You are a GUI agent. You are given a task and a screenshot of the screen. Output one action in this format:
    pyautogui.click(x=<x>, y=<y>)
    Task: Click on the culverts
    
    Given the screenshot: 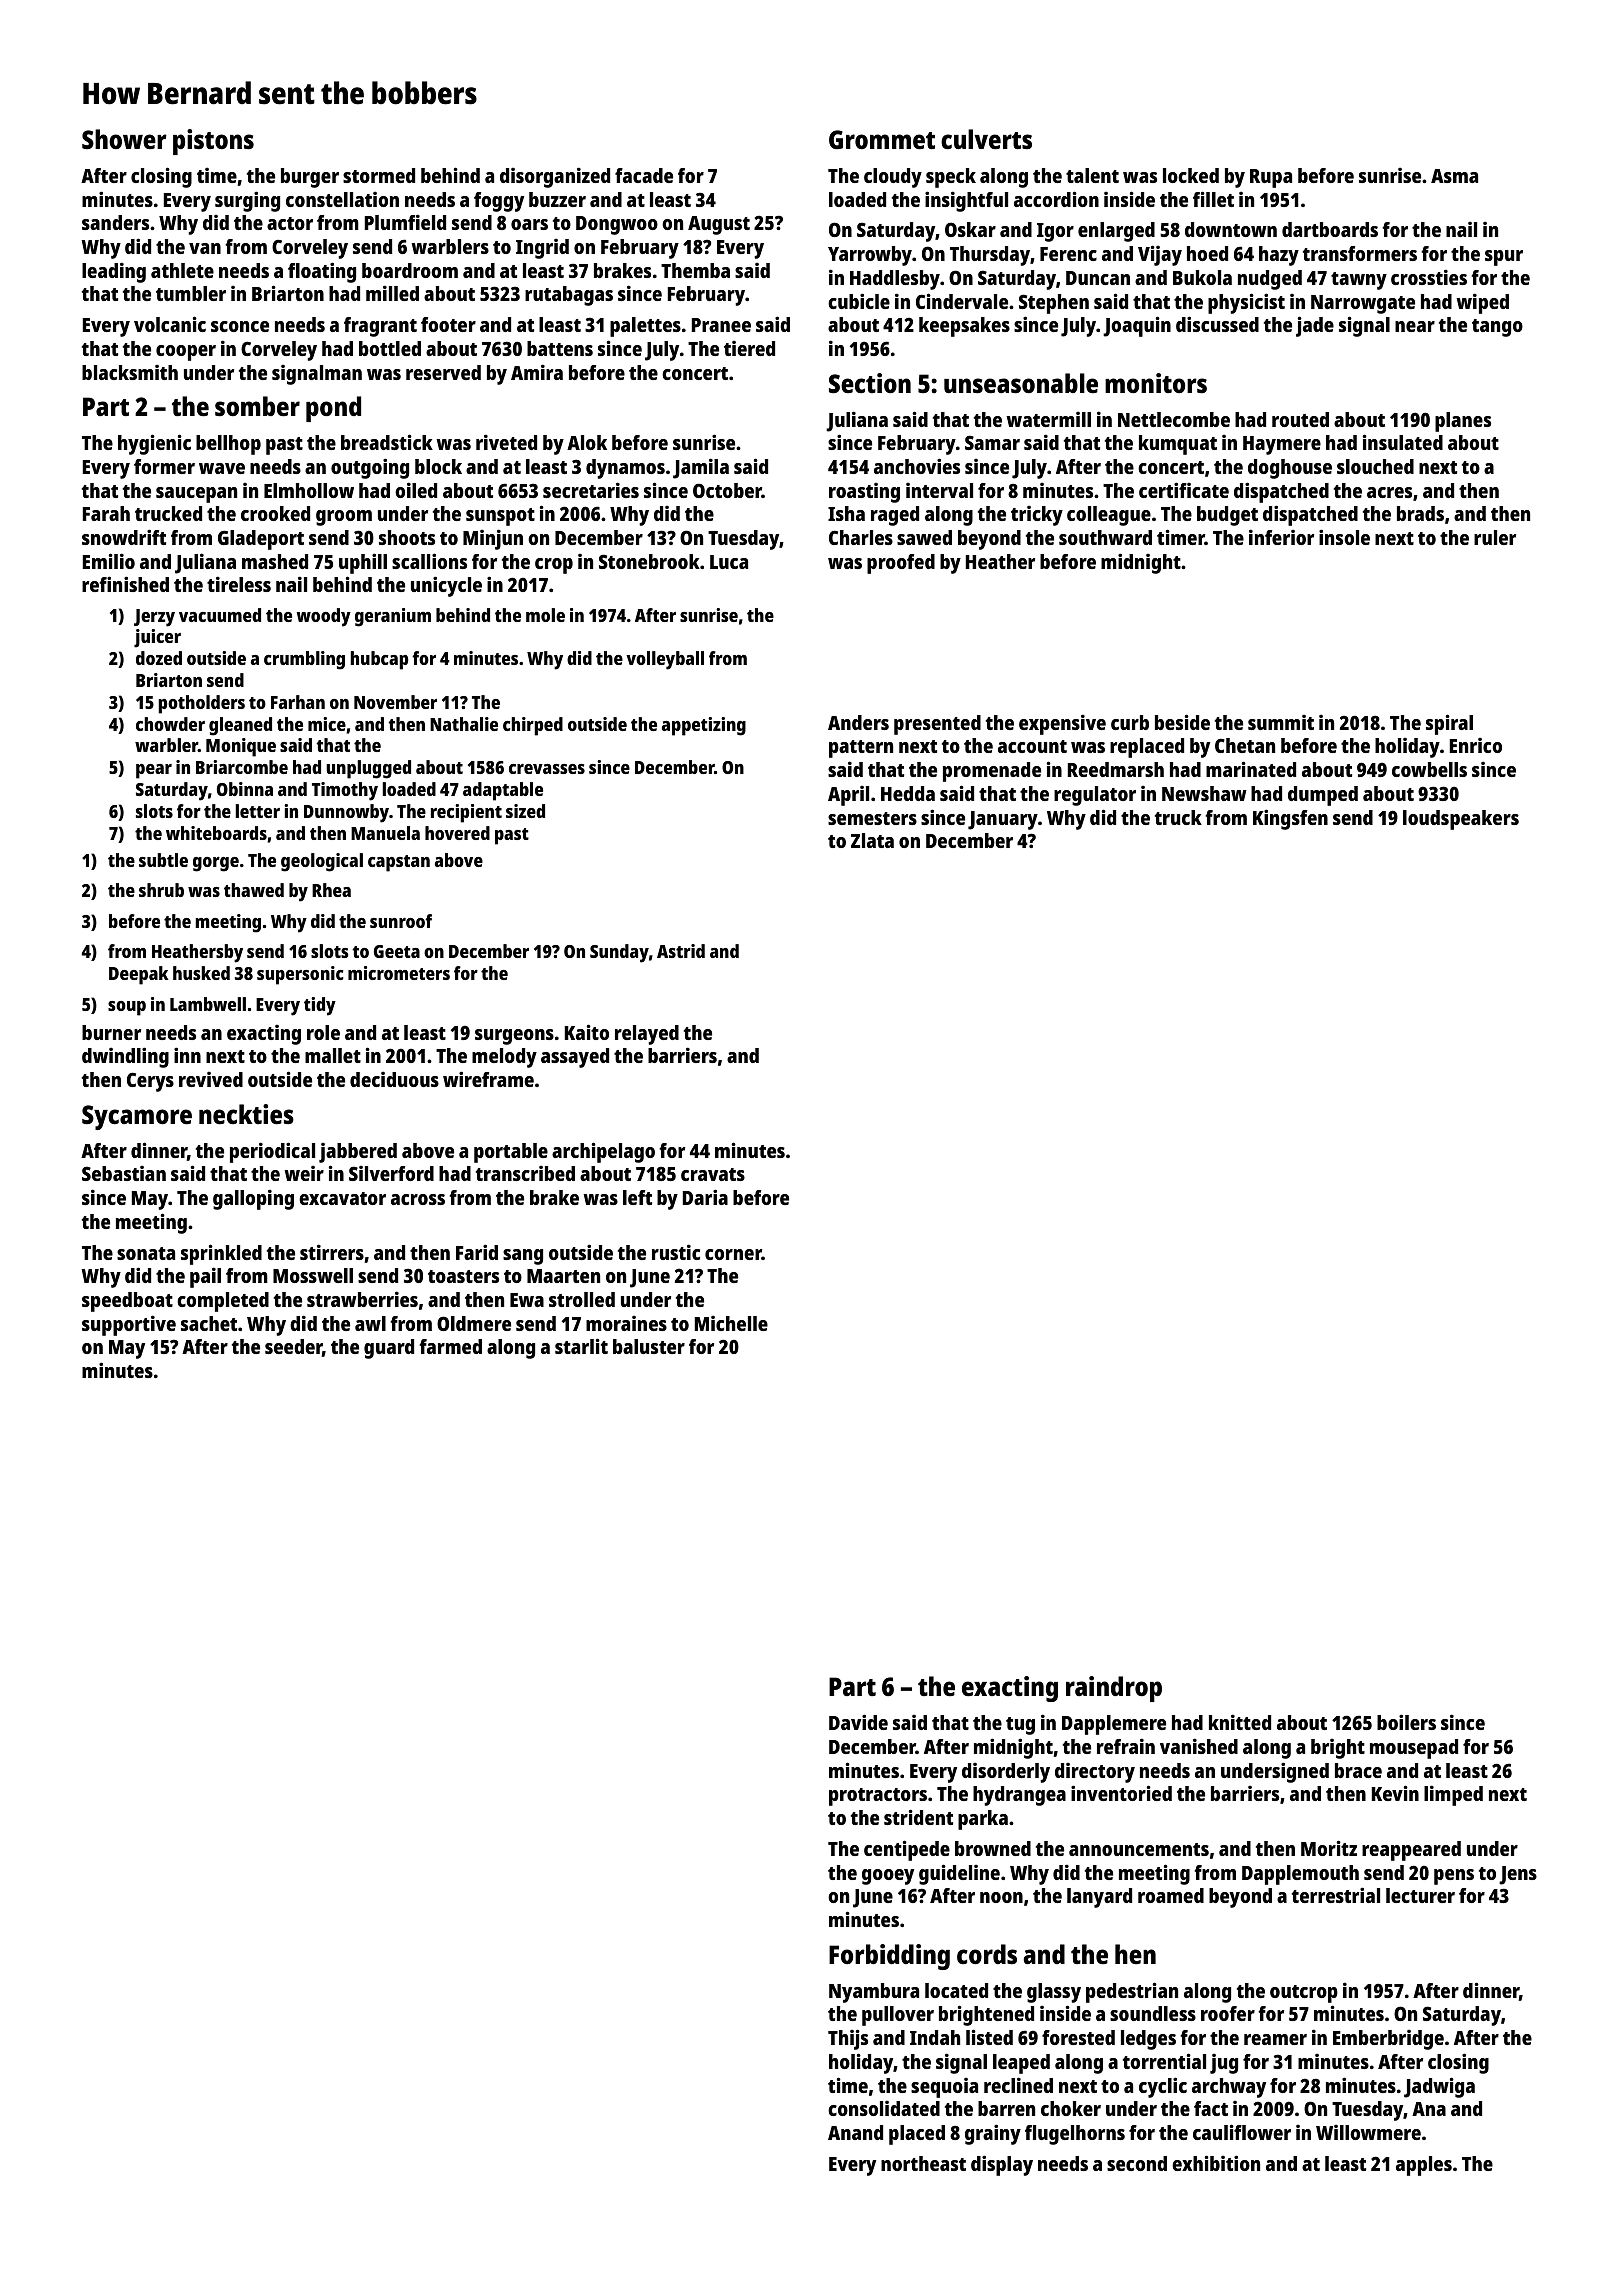 What is the action you would take?
    pyautogui.click(x=986, y=139)
